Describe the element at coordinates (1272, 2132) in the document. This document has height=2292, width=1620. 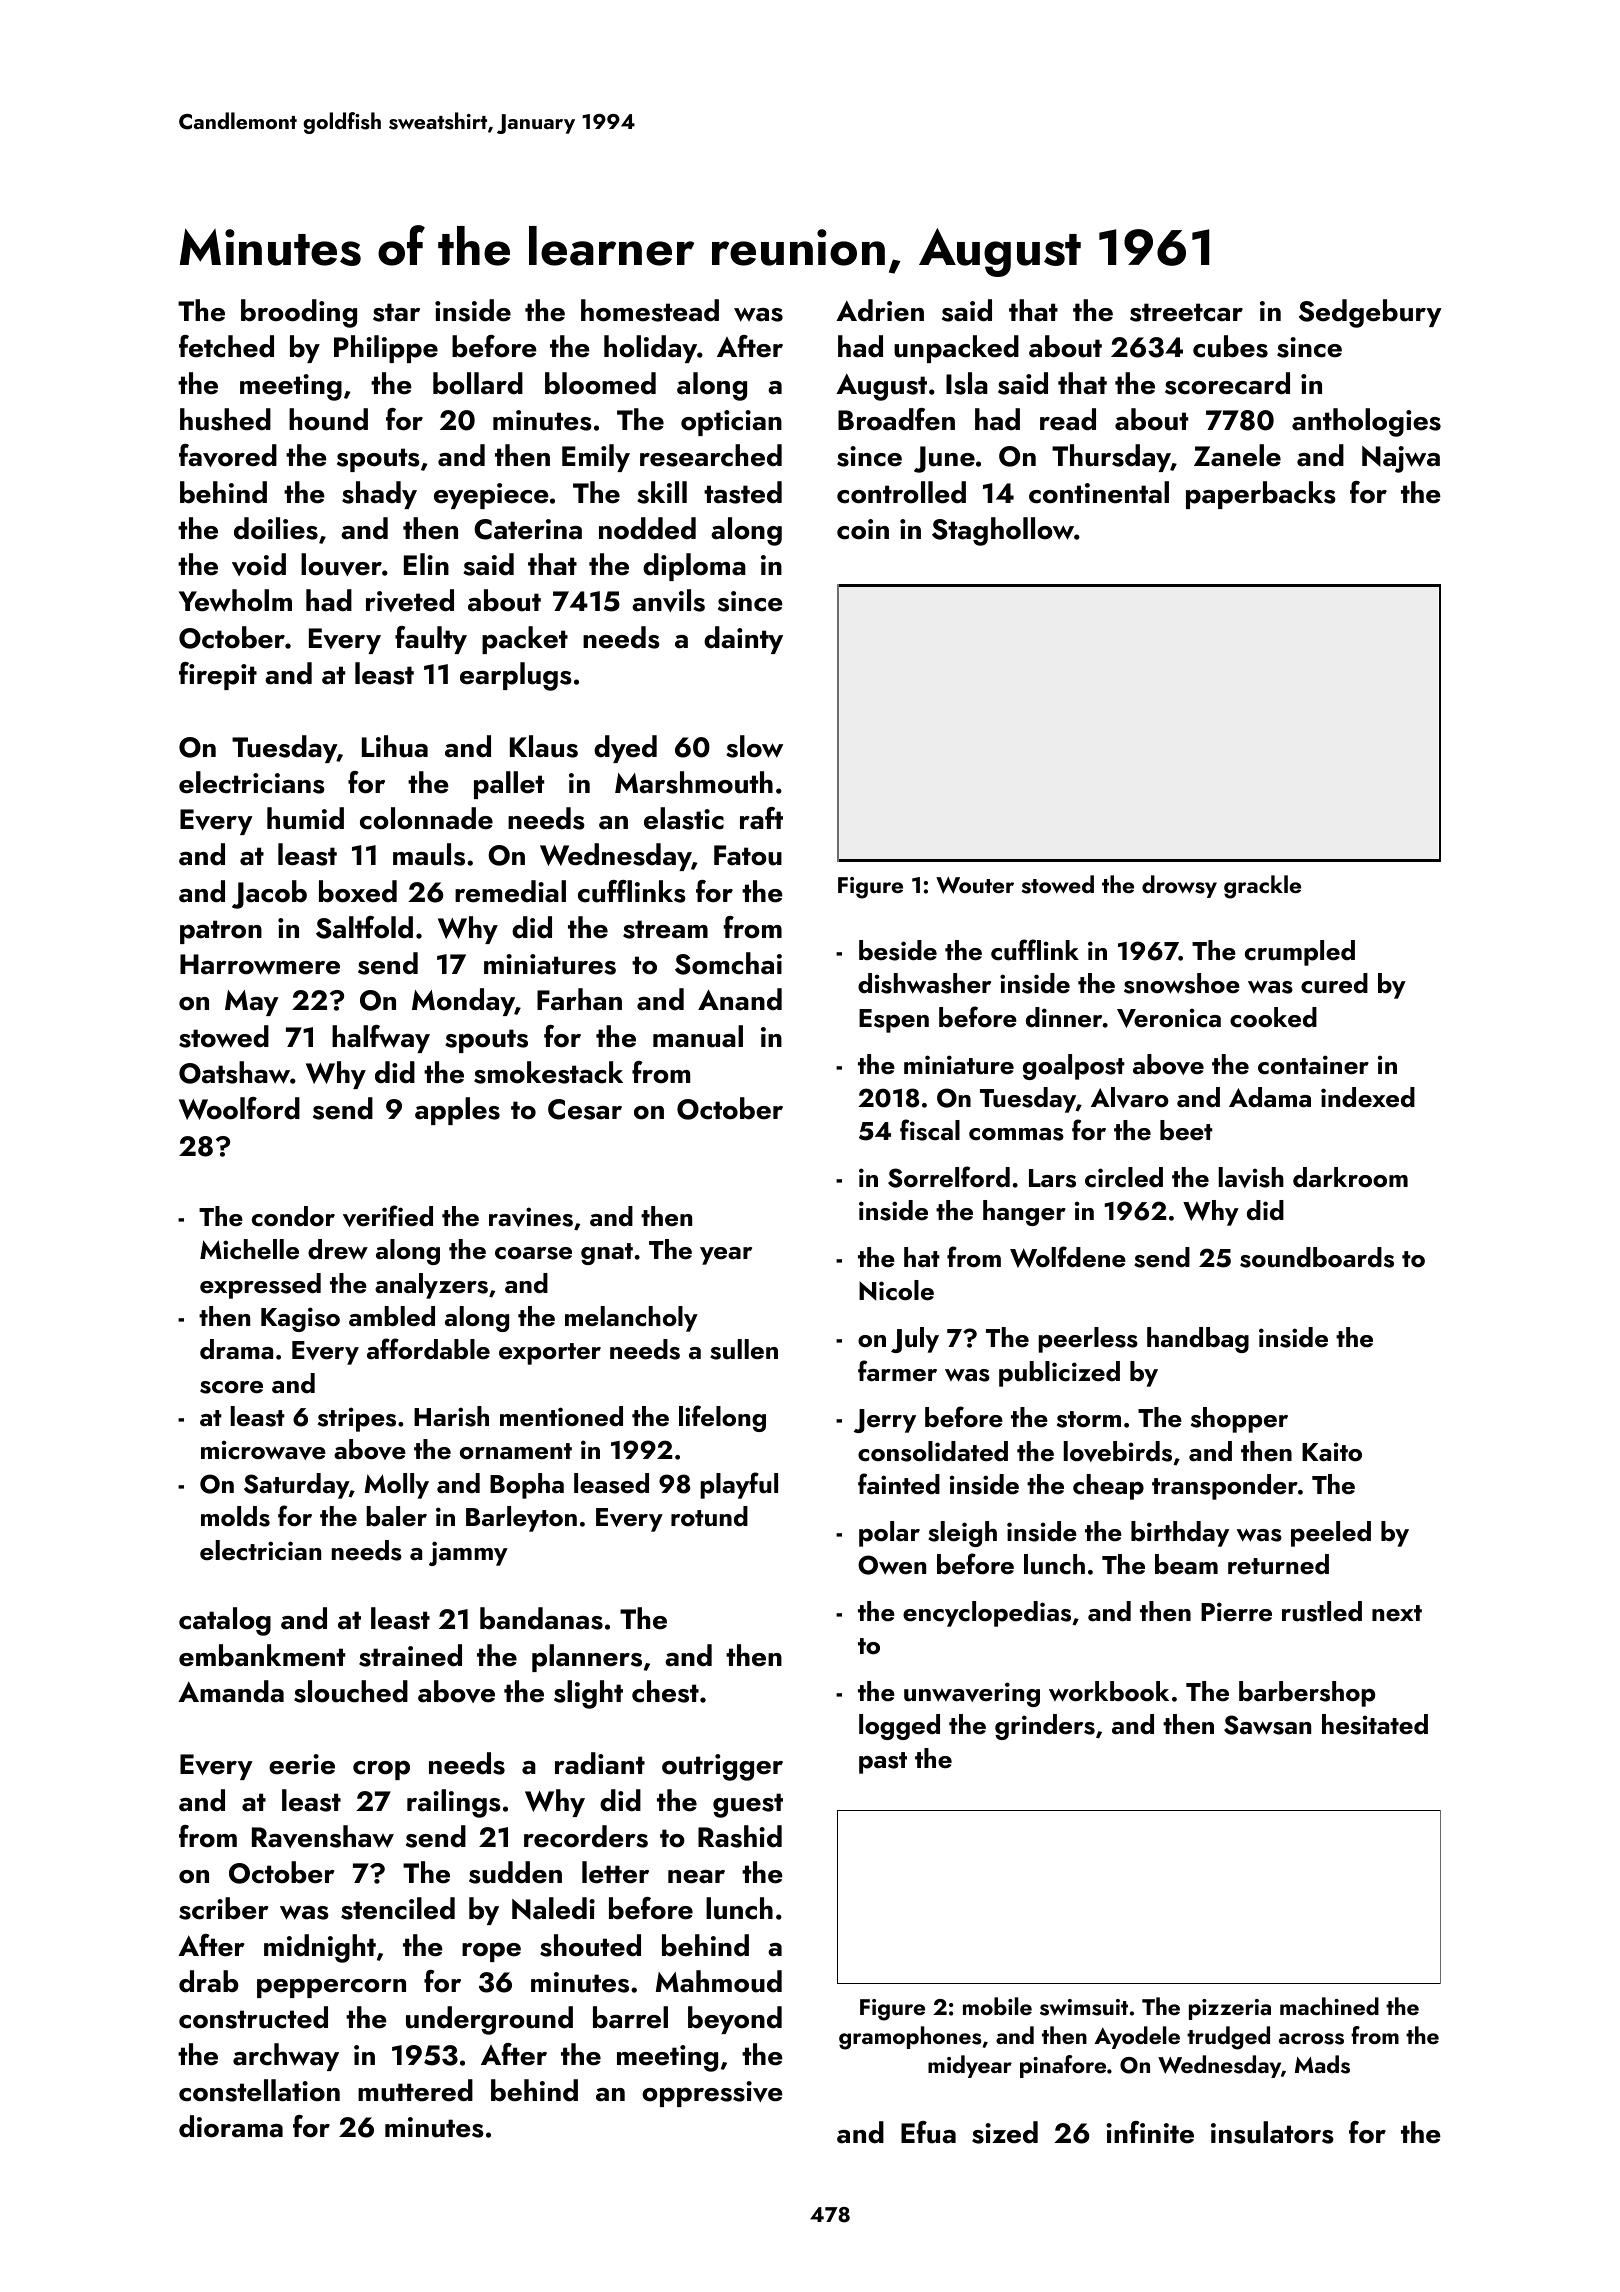
I see `insulators` at that location.
